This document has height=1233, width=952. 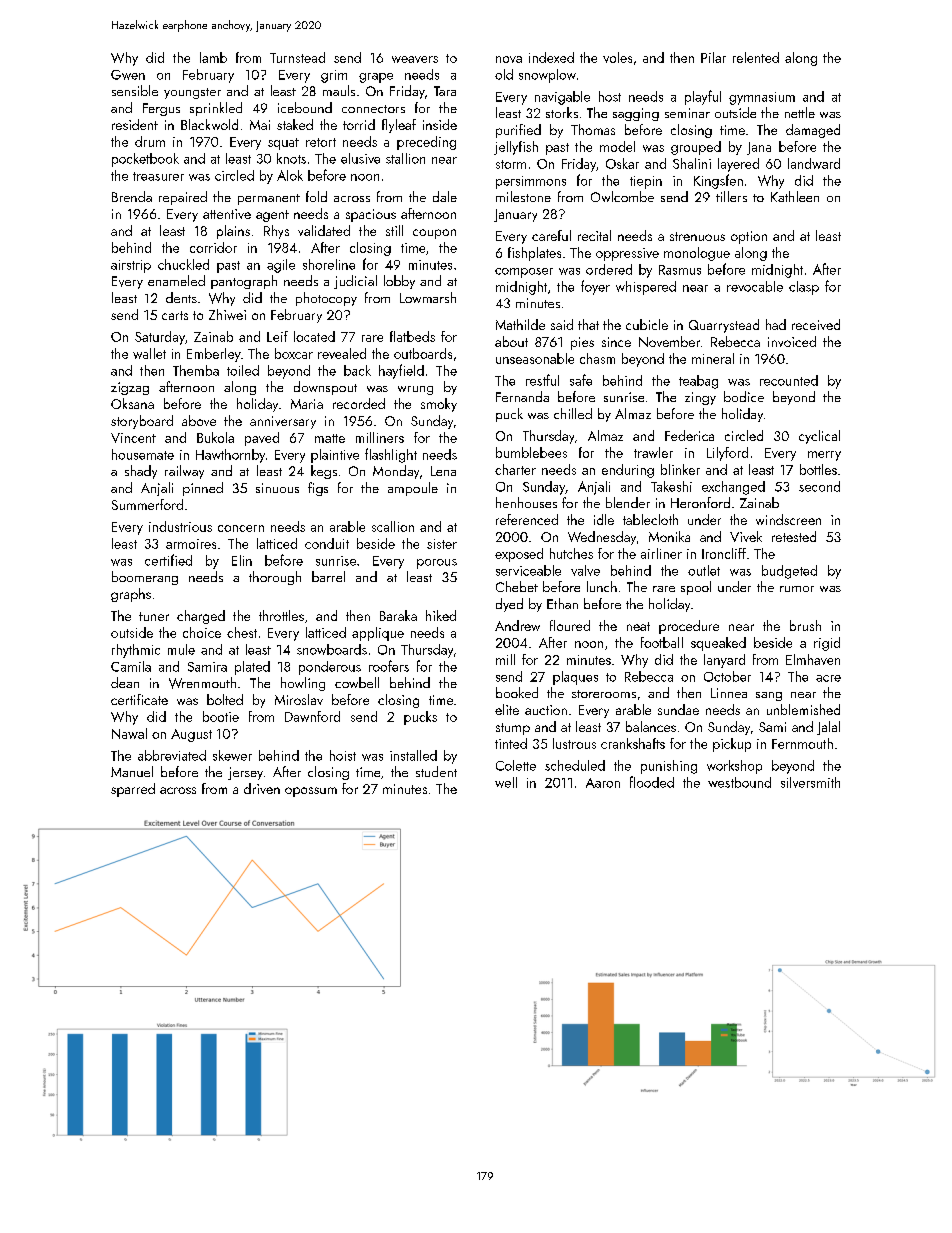 What do you see at coordinates (696, 588) in the document?
I see `spool` at bounding box center [696, 588].
